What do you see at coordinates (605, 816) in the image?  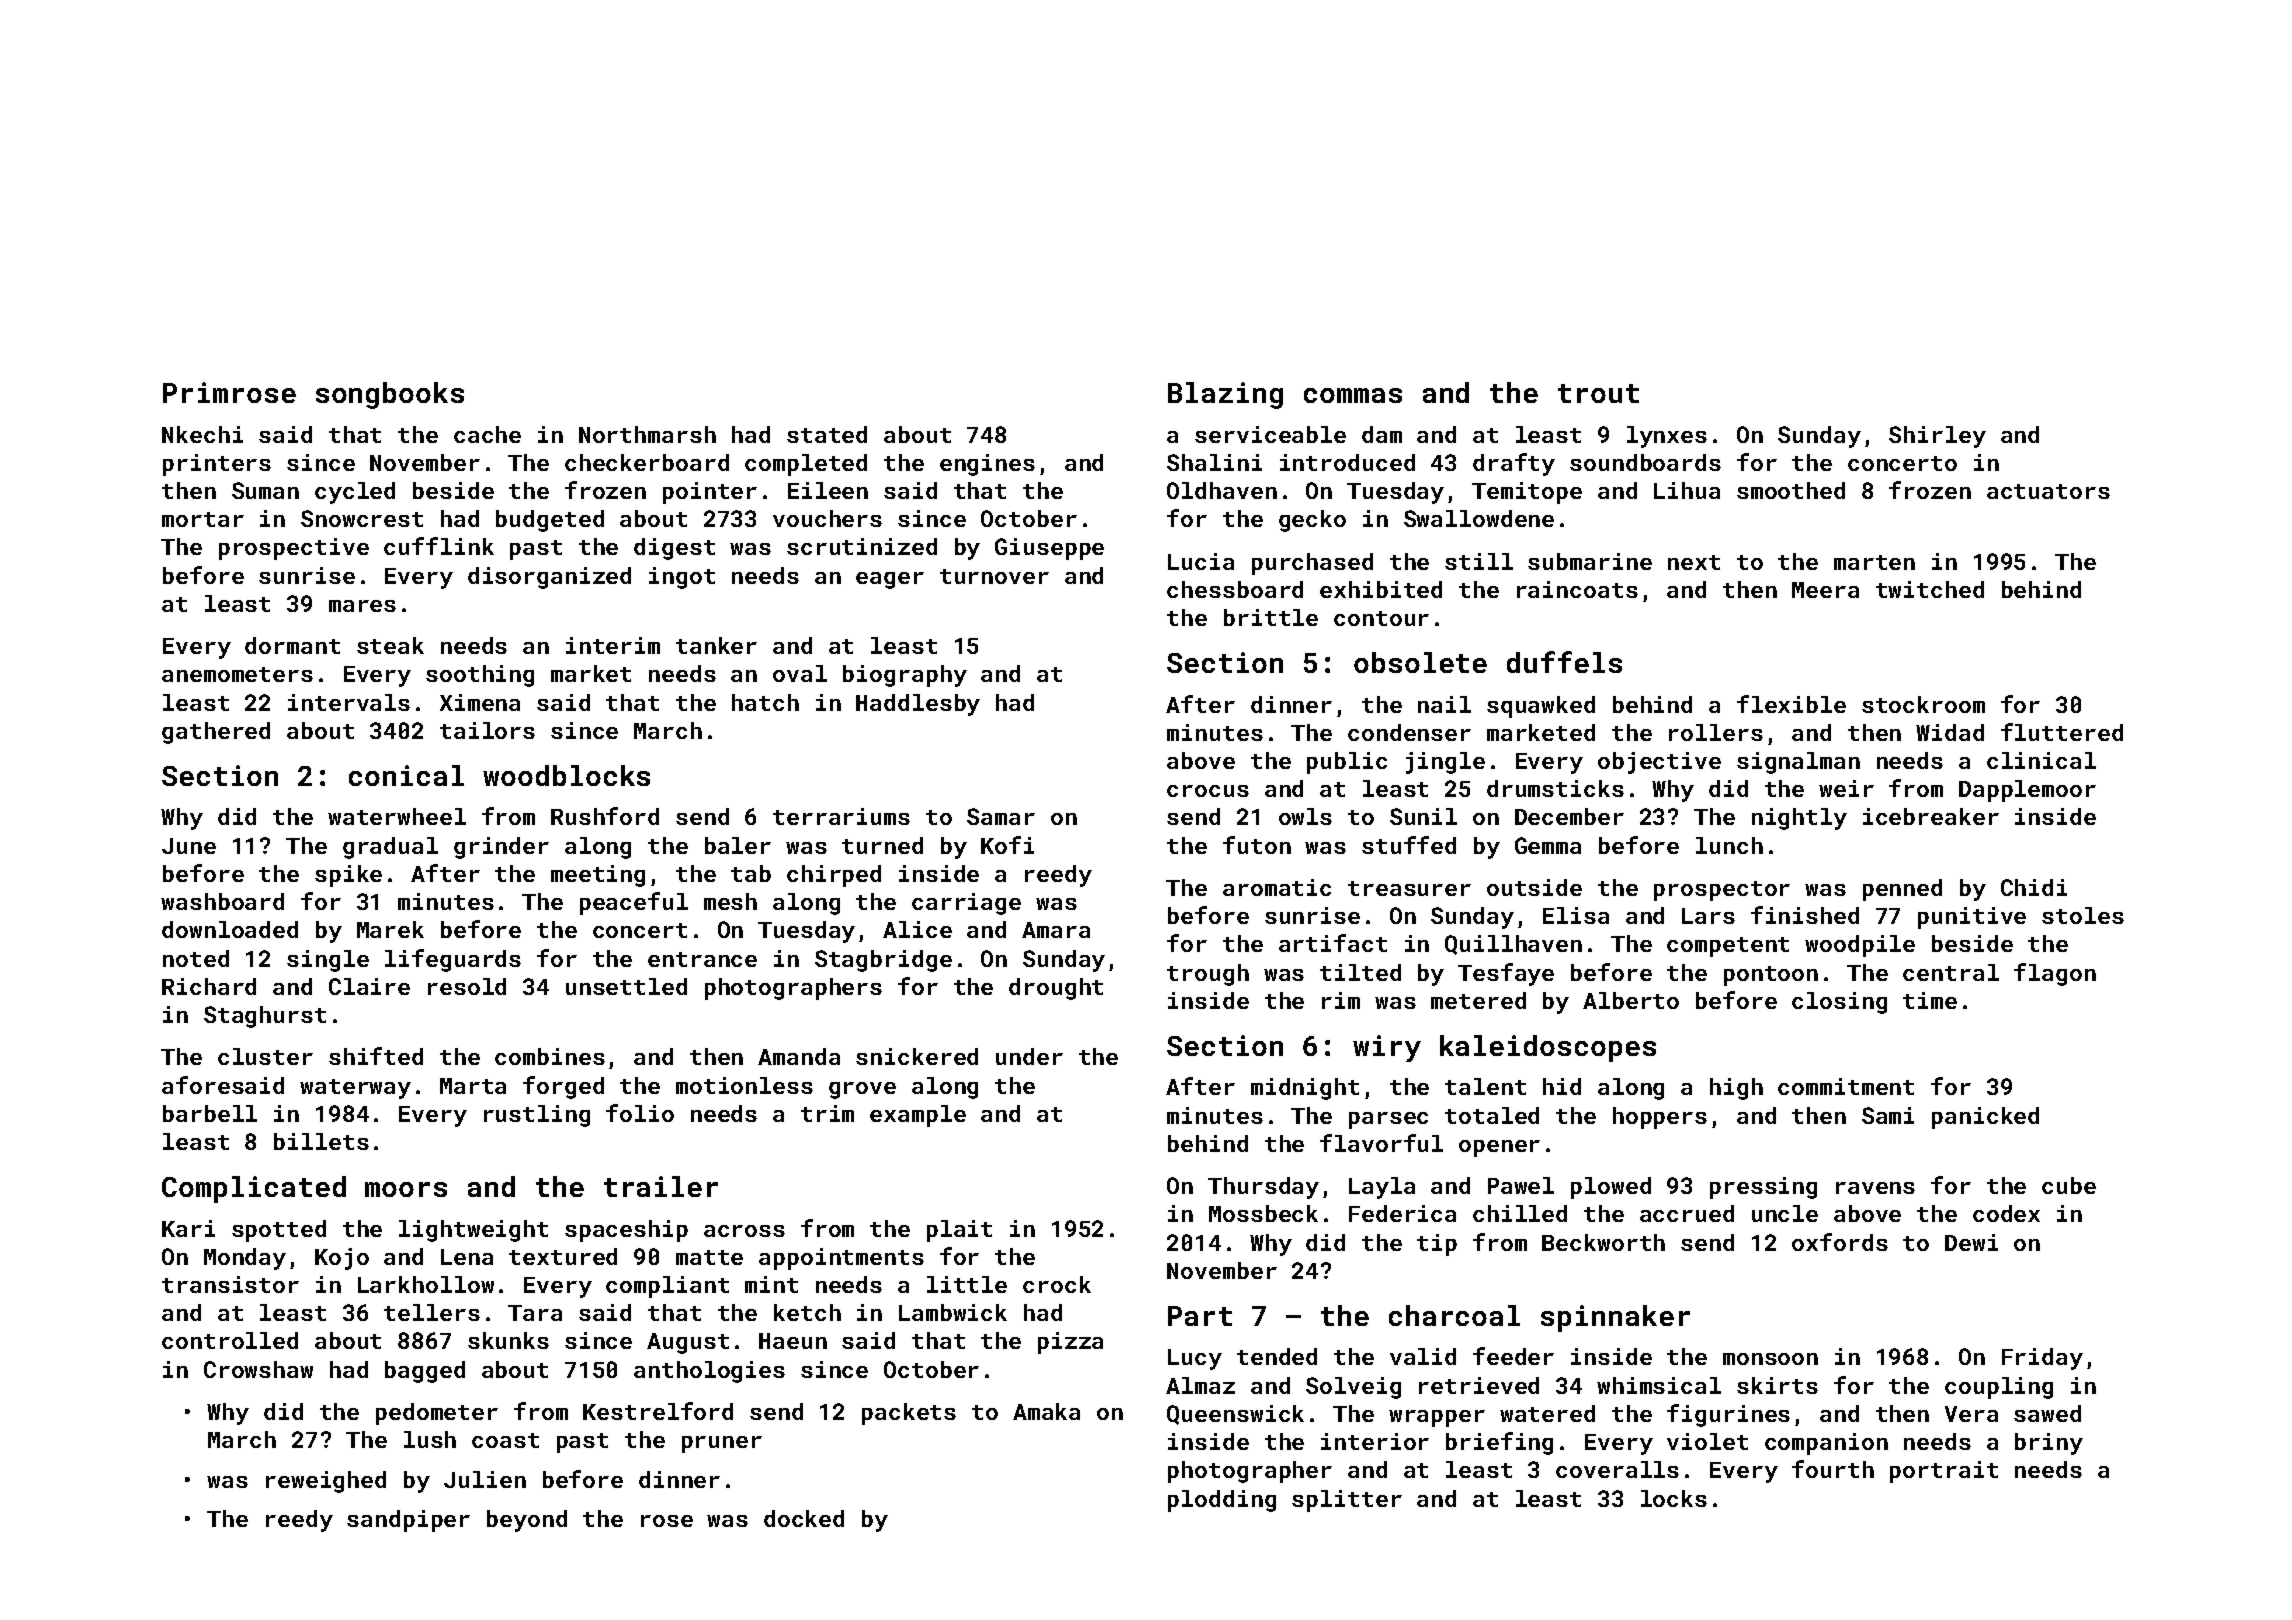 I see `Rushford` at bounding box center [605, 816].
